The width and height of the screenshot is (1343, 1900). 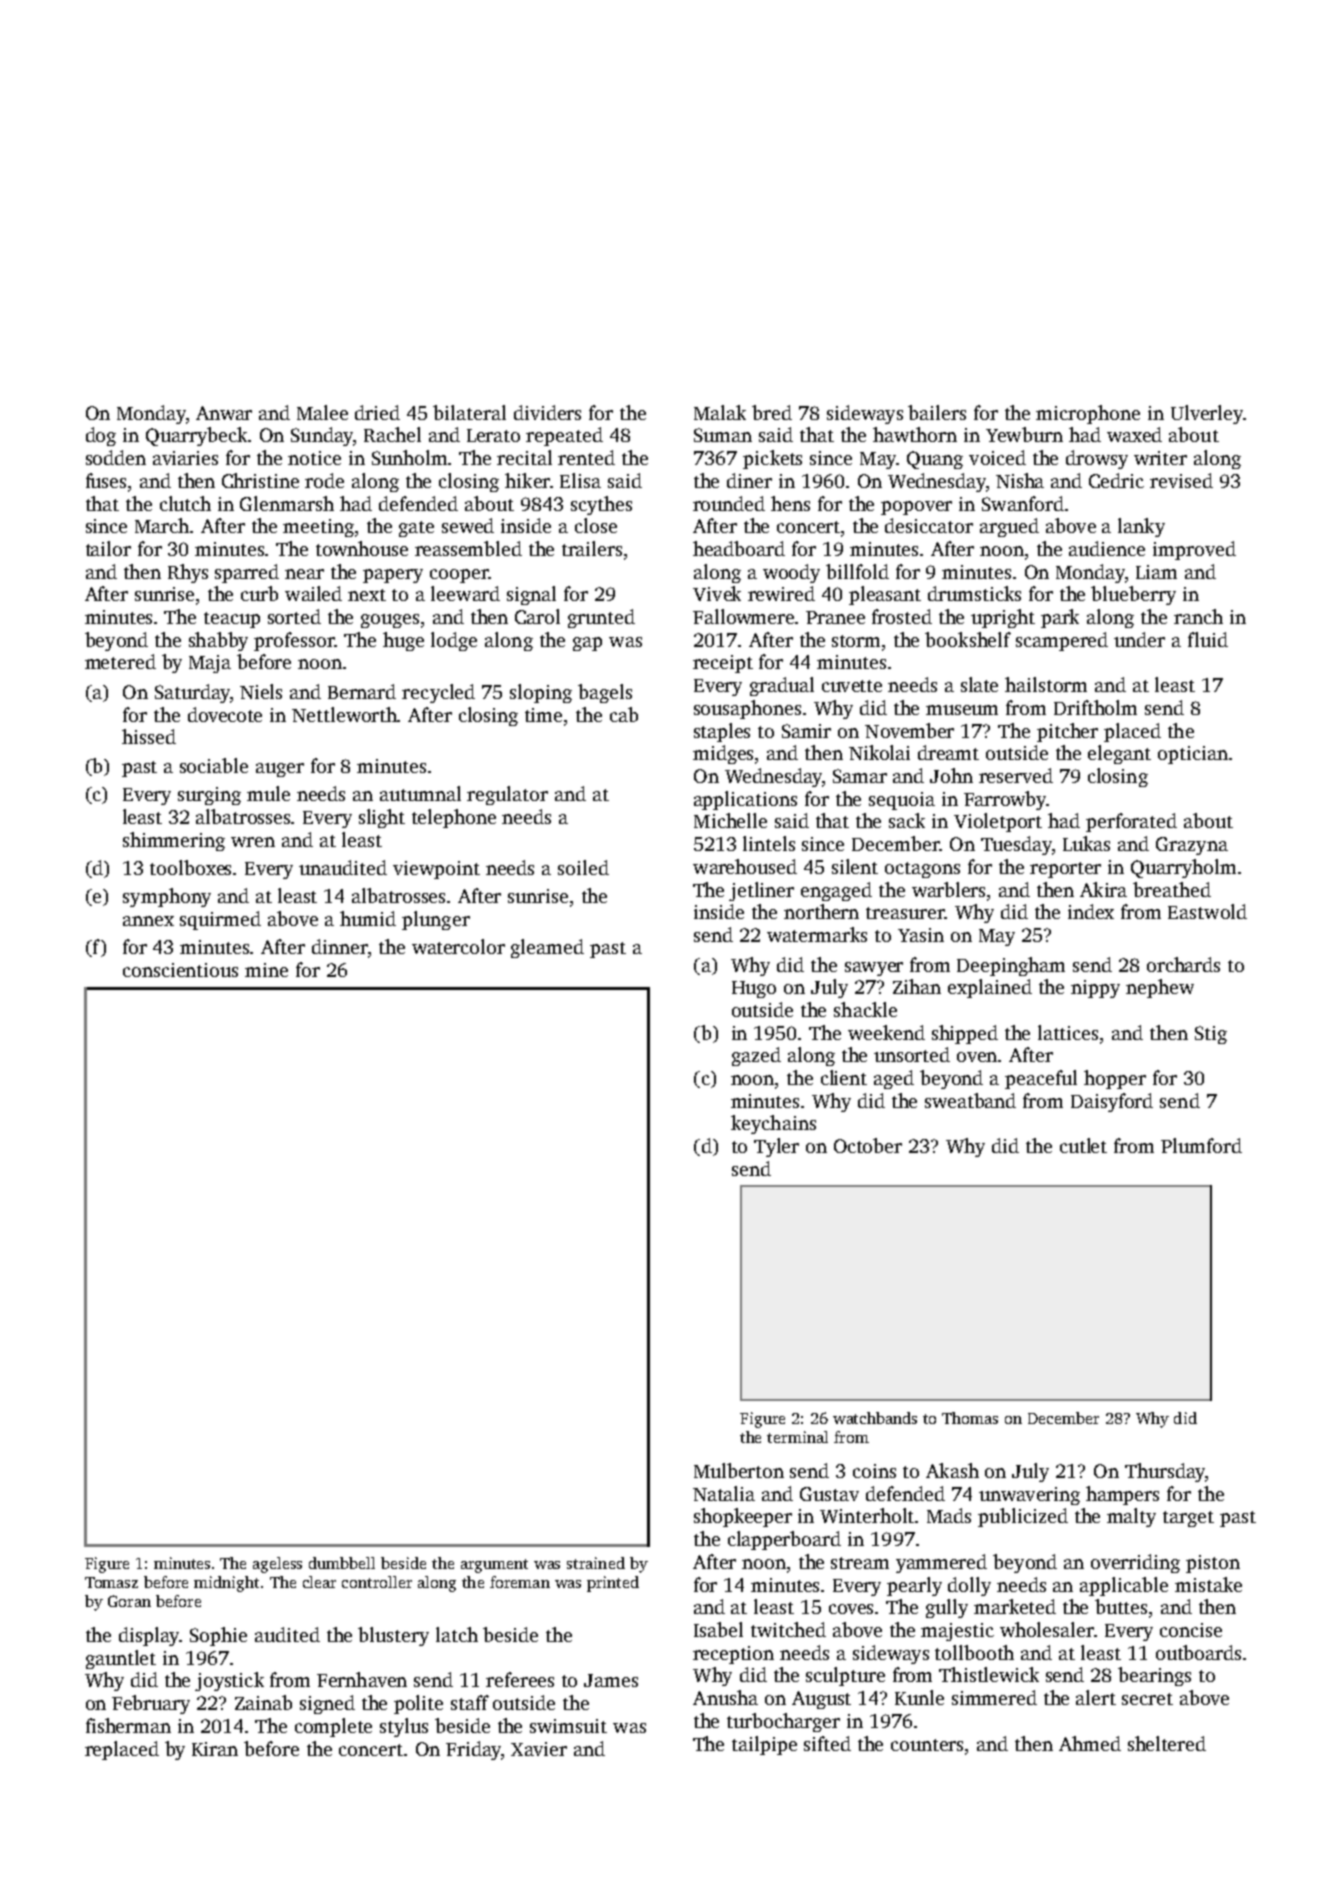 I want to click on fisherman, so click(x=128, y=1725).
